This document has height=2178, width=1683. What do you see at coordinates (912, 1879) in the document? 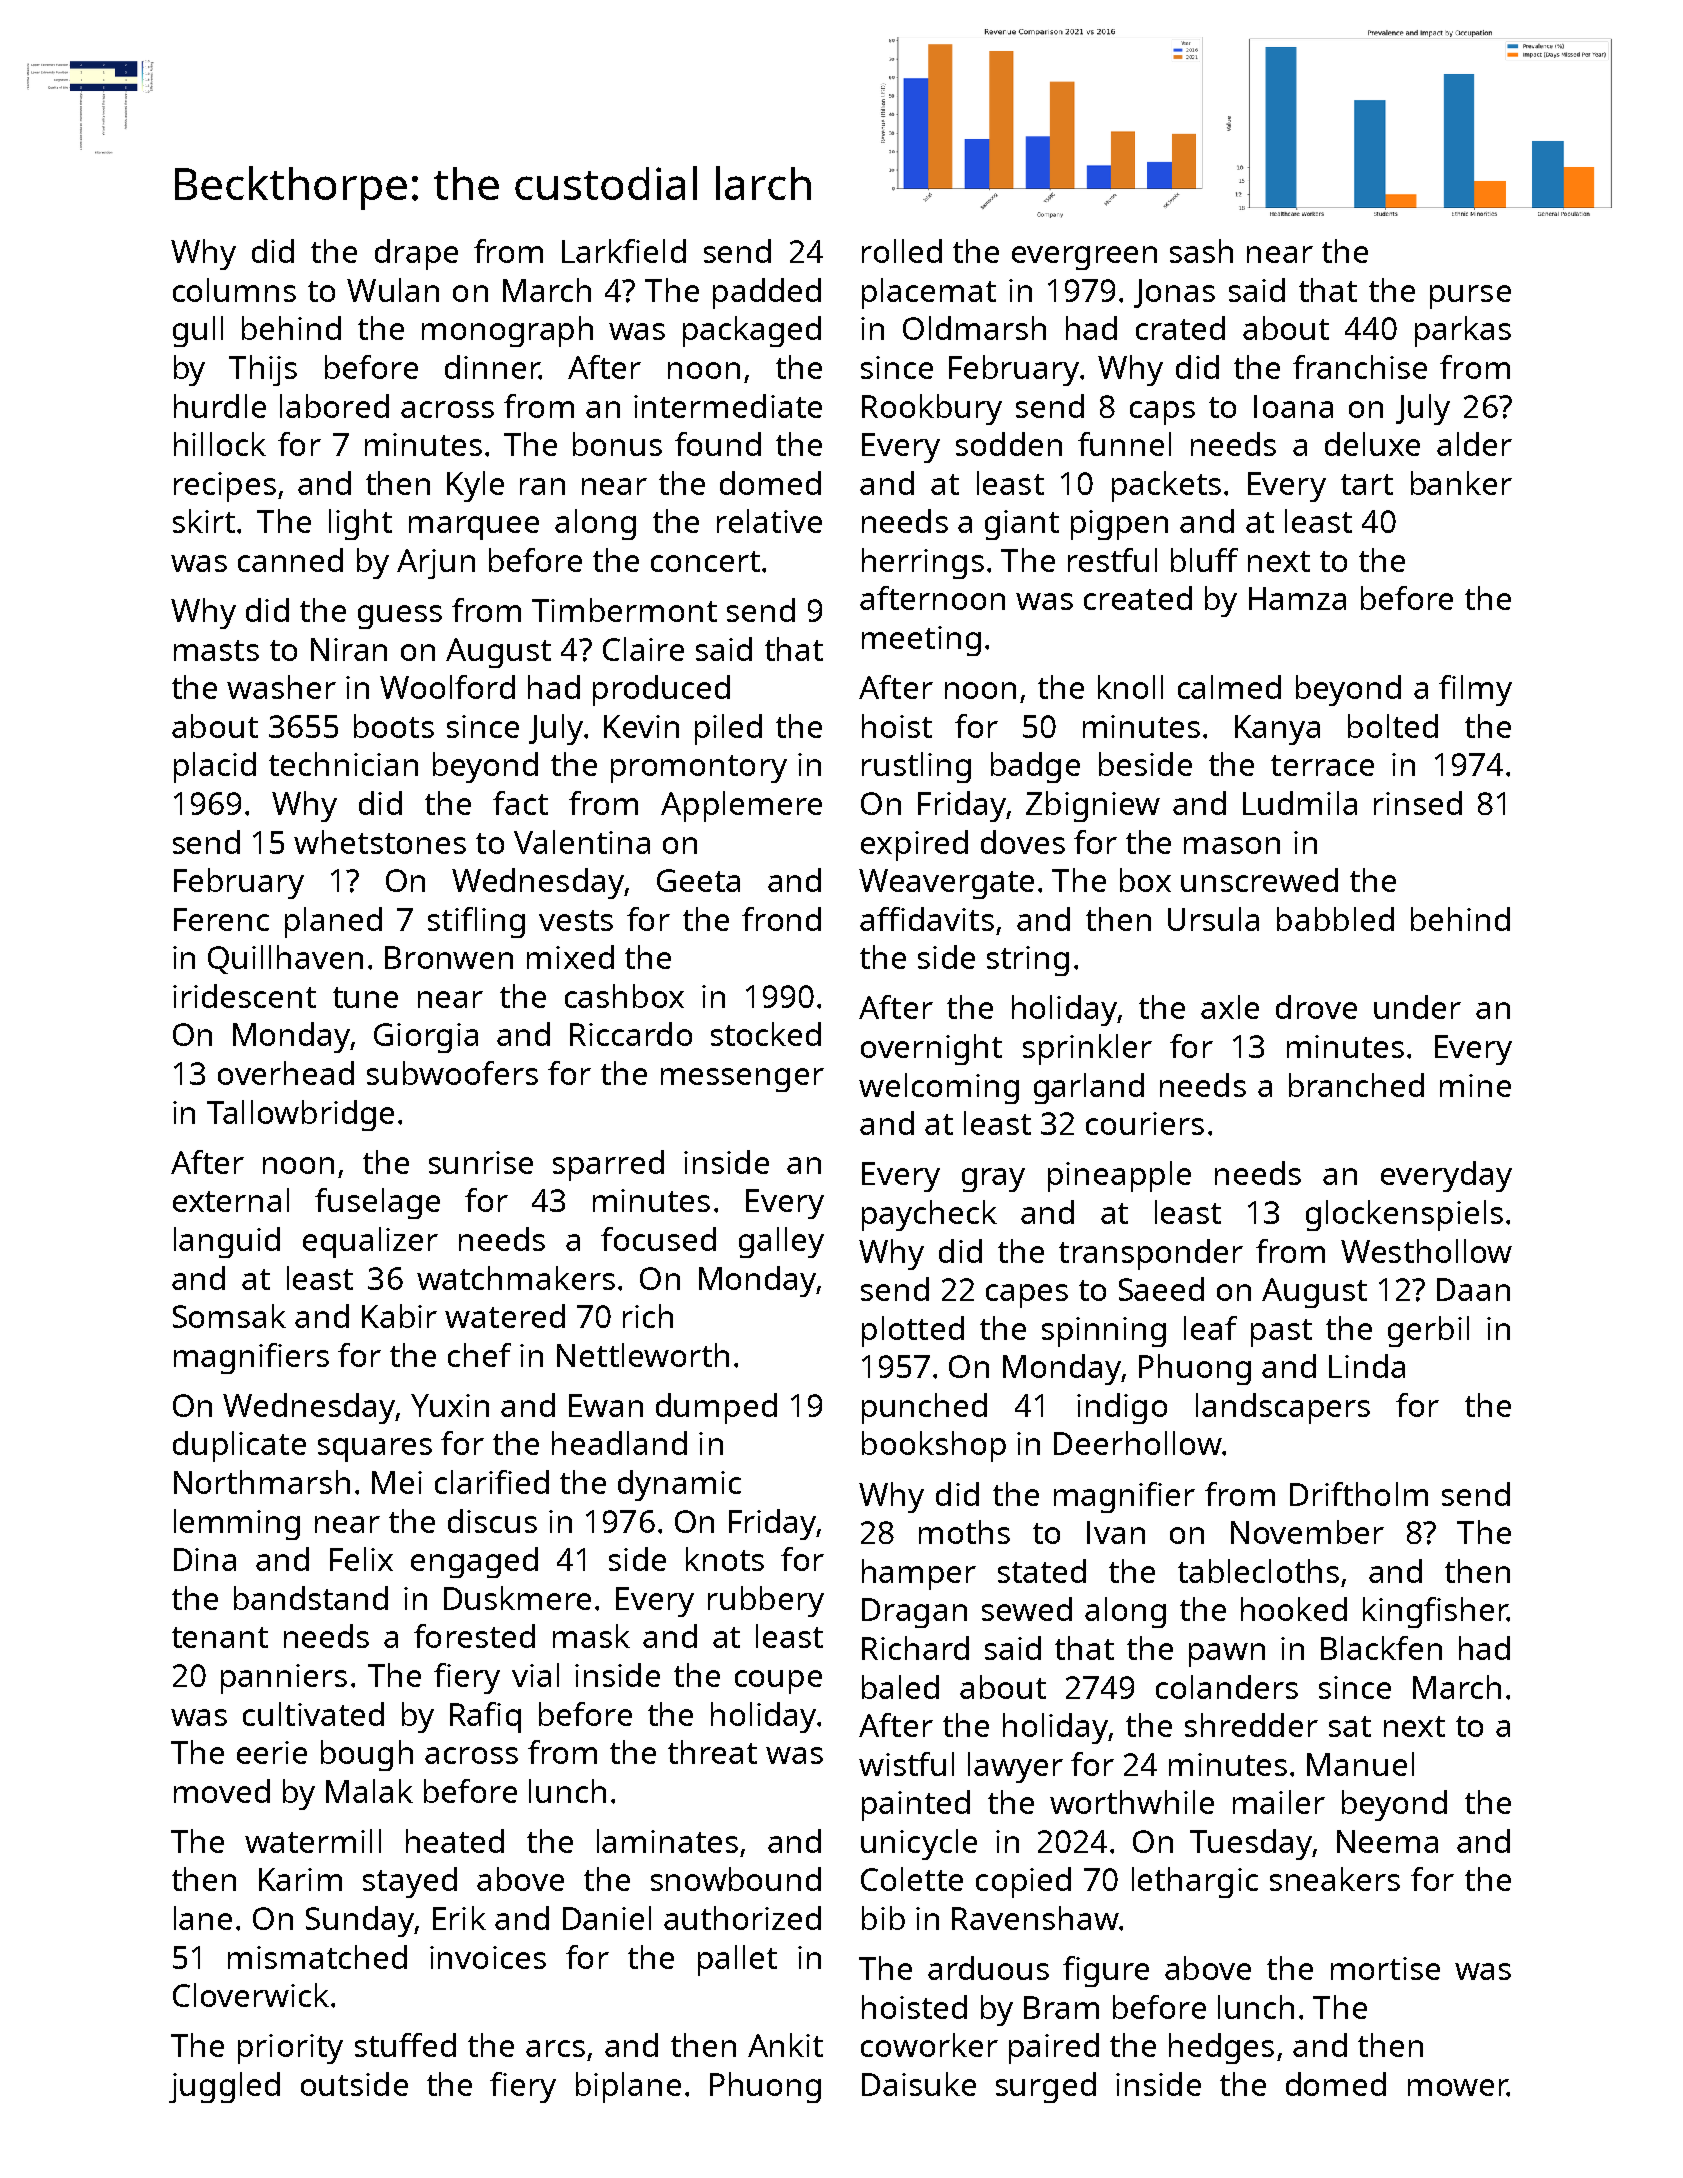
I see `Colette` at bounding box center [912, 1879].
